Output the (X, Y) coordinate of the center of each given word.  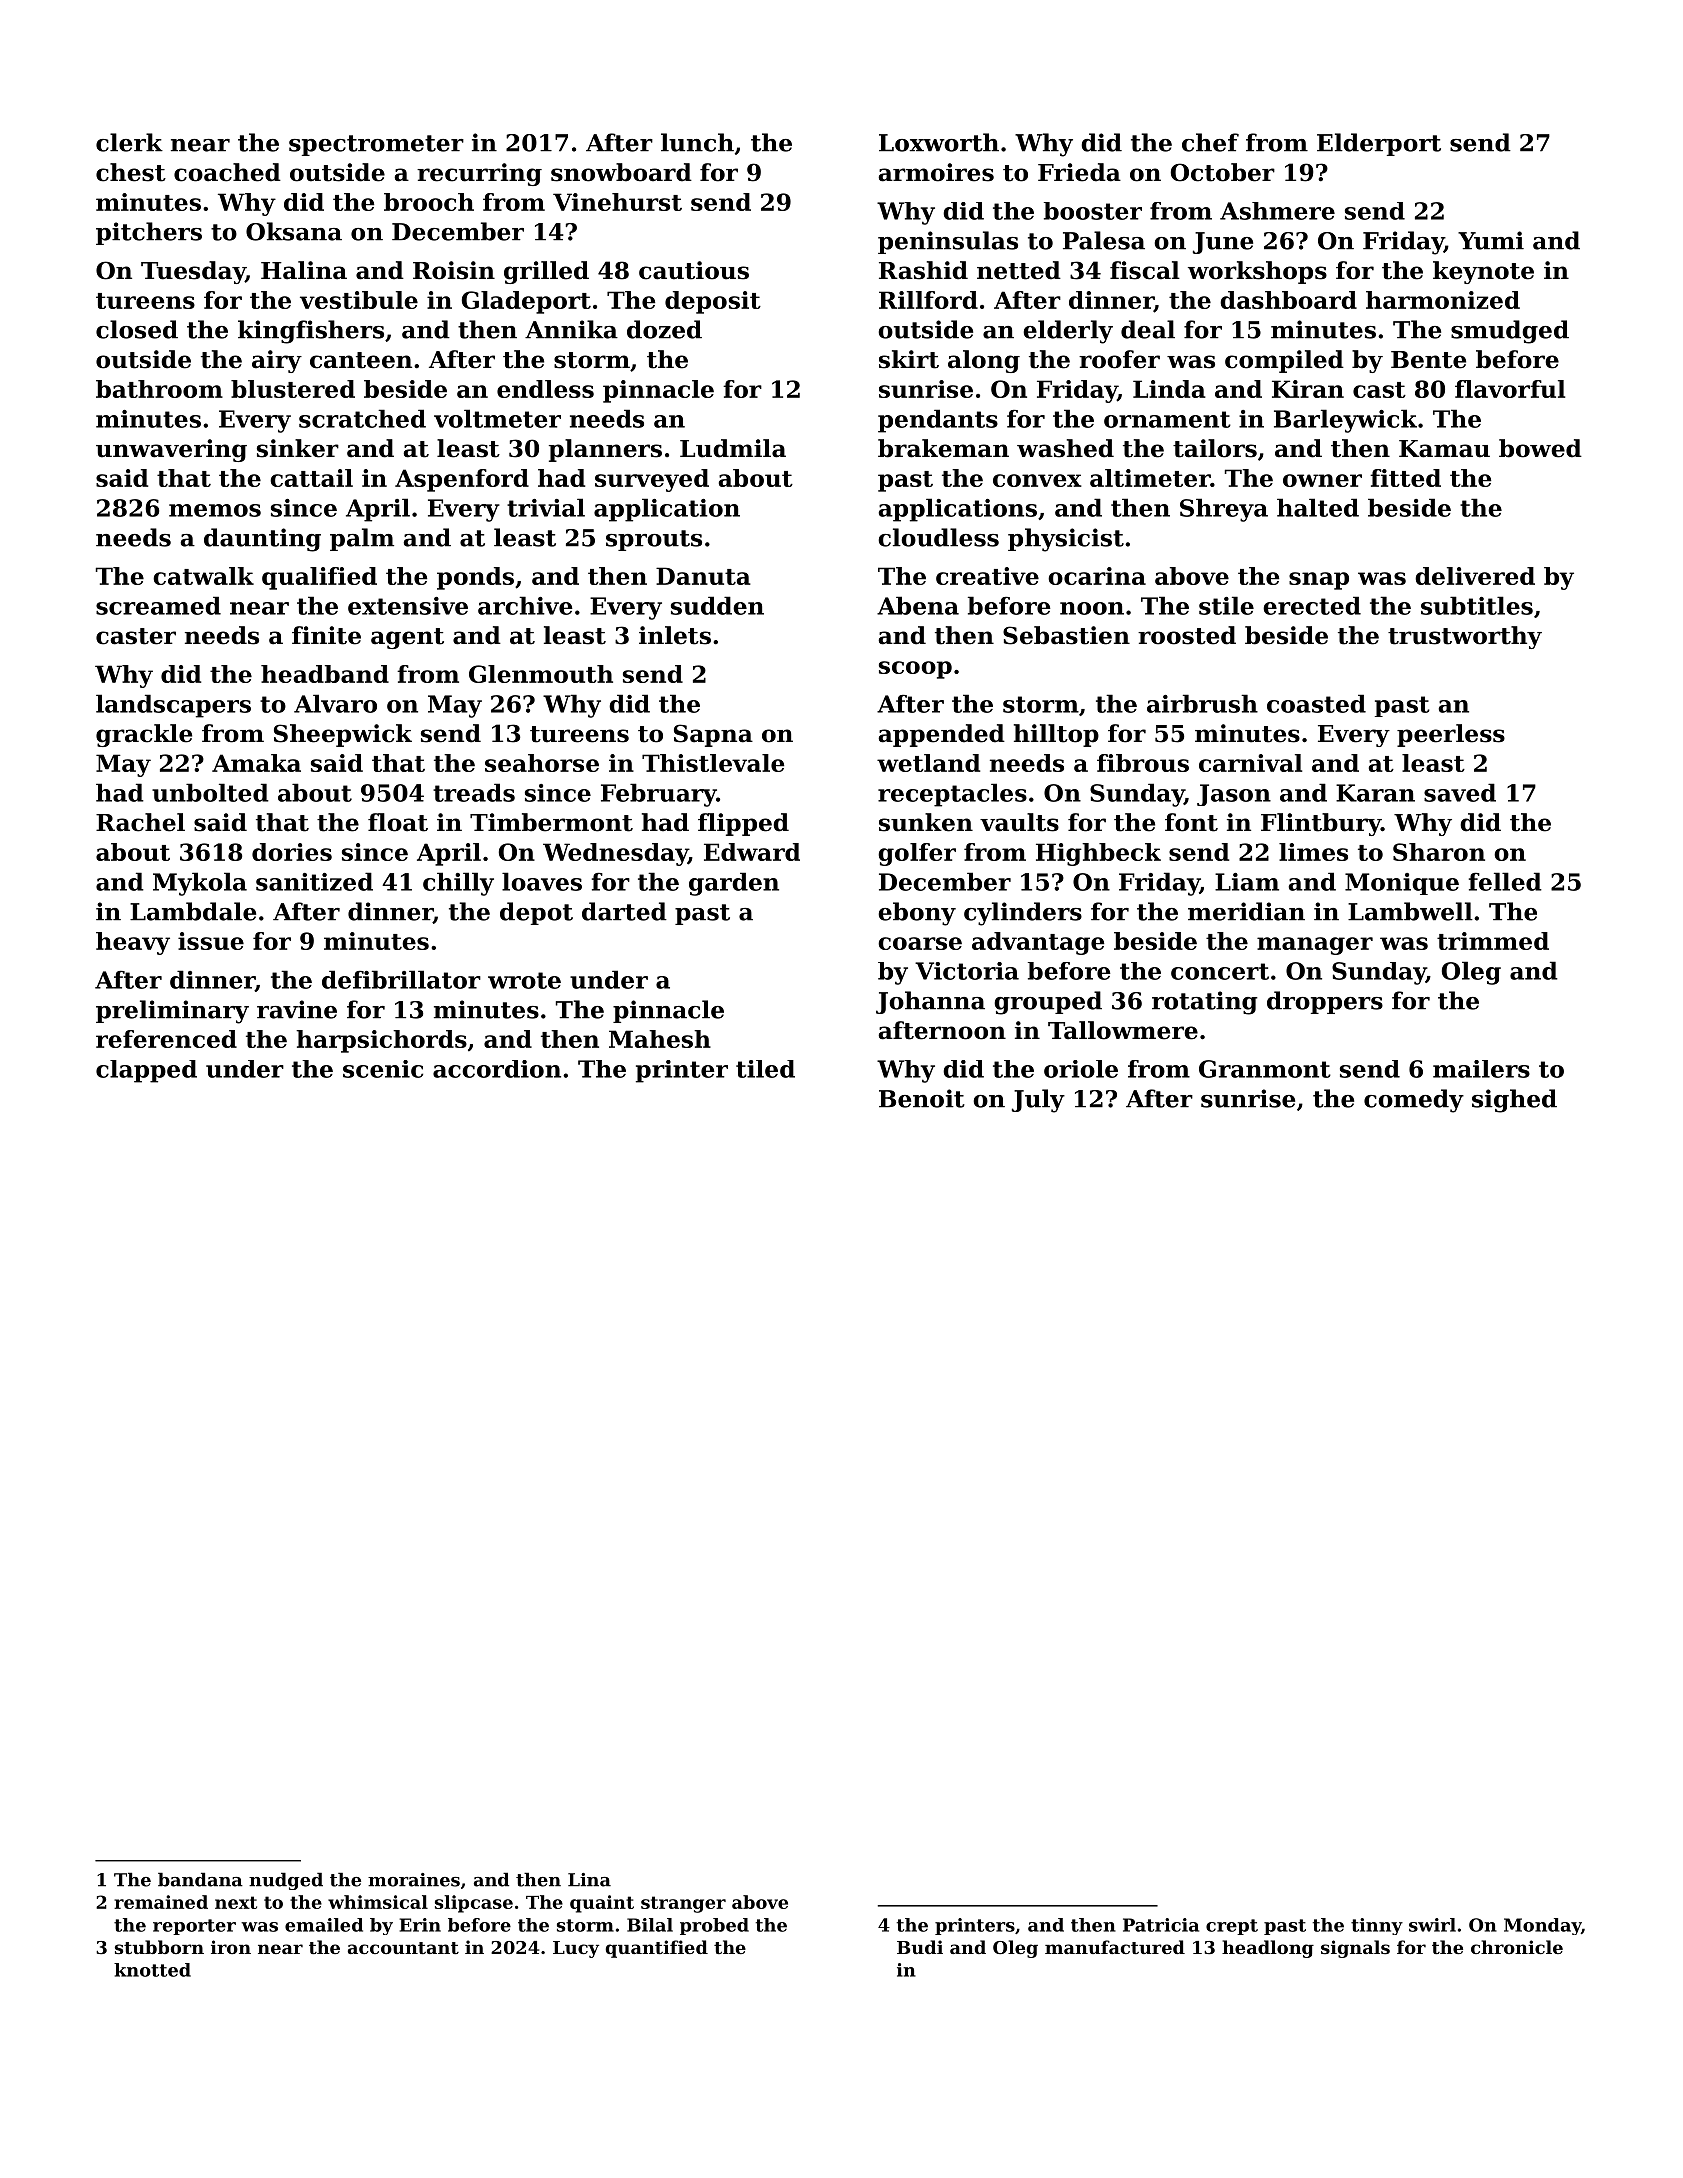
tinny (1377, 1926)
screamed (158, 605)
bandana (200, 1879)
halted (1318, 507)
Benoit (922, 1098)
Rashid (923, 270)
